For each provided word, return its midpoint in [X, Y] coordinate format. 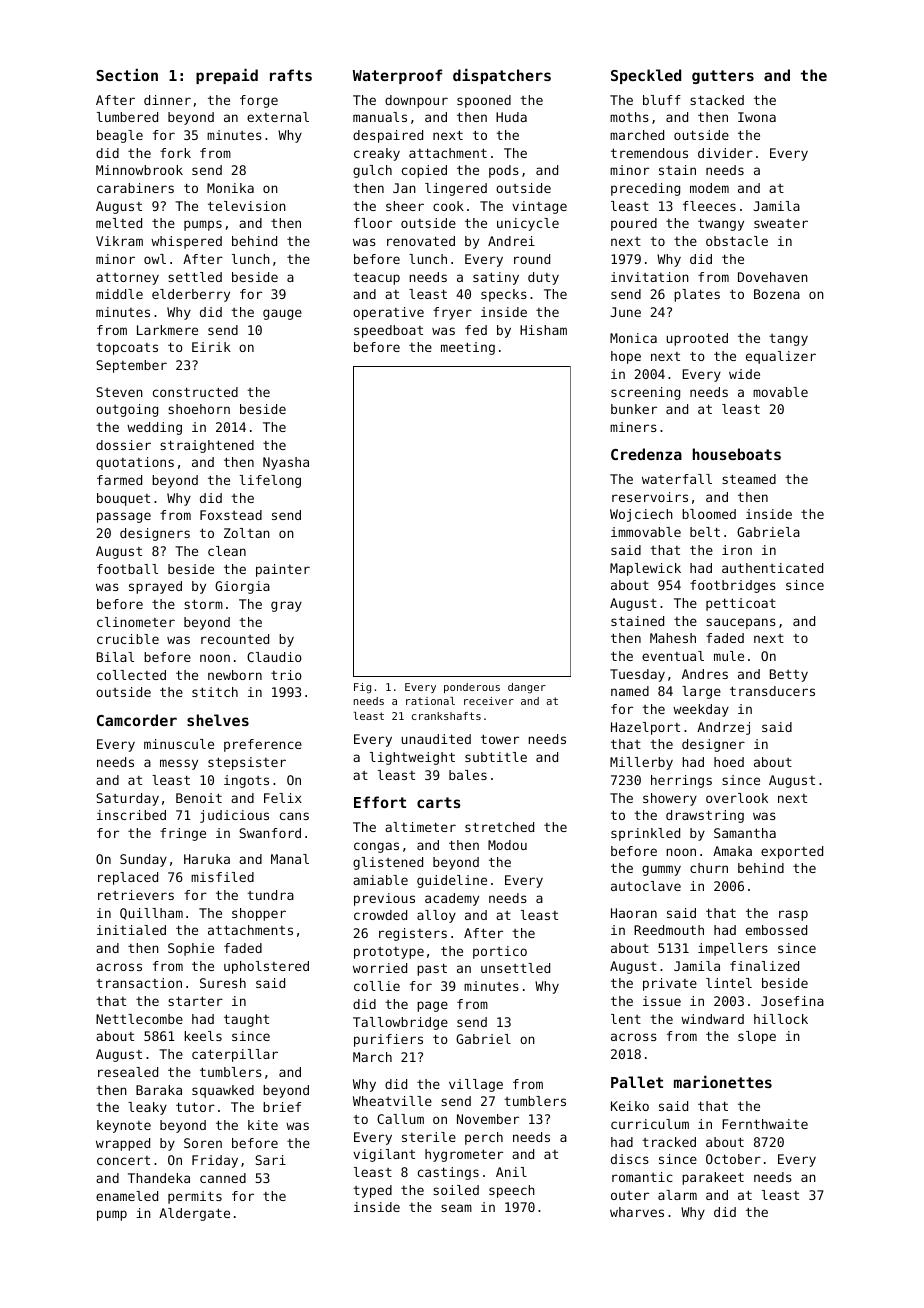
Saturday [127, 799]
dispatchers [502, 76]
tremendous [649, 153]
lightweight [412, 758]
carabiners [135, 188]
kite [263, 1125]
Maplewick [645, 569]
